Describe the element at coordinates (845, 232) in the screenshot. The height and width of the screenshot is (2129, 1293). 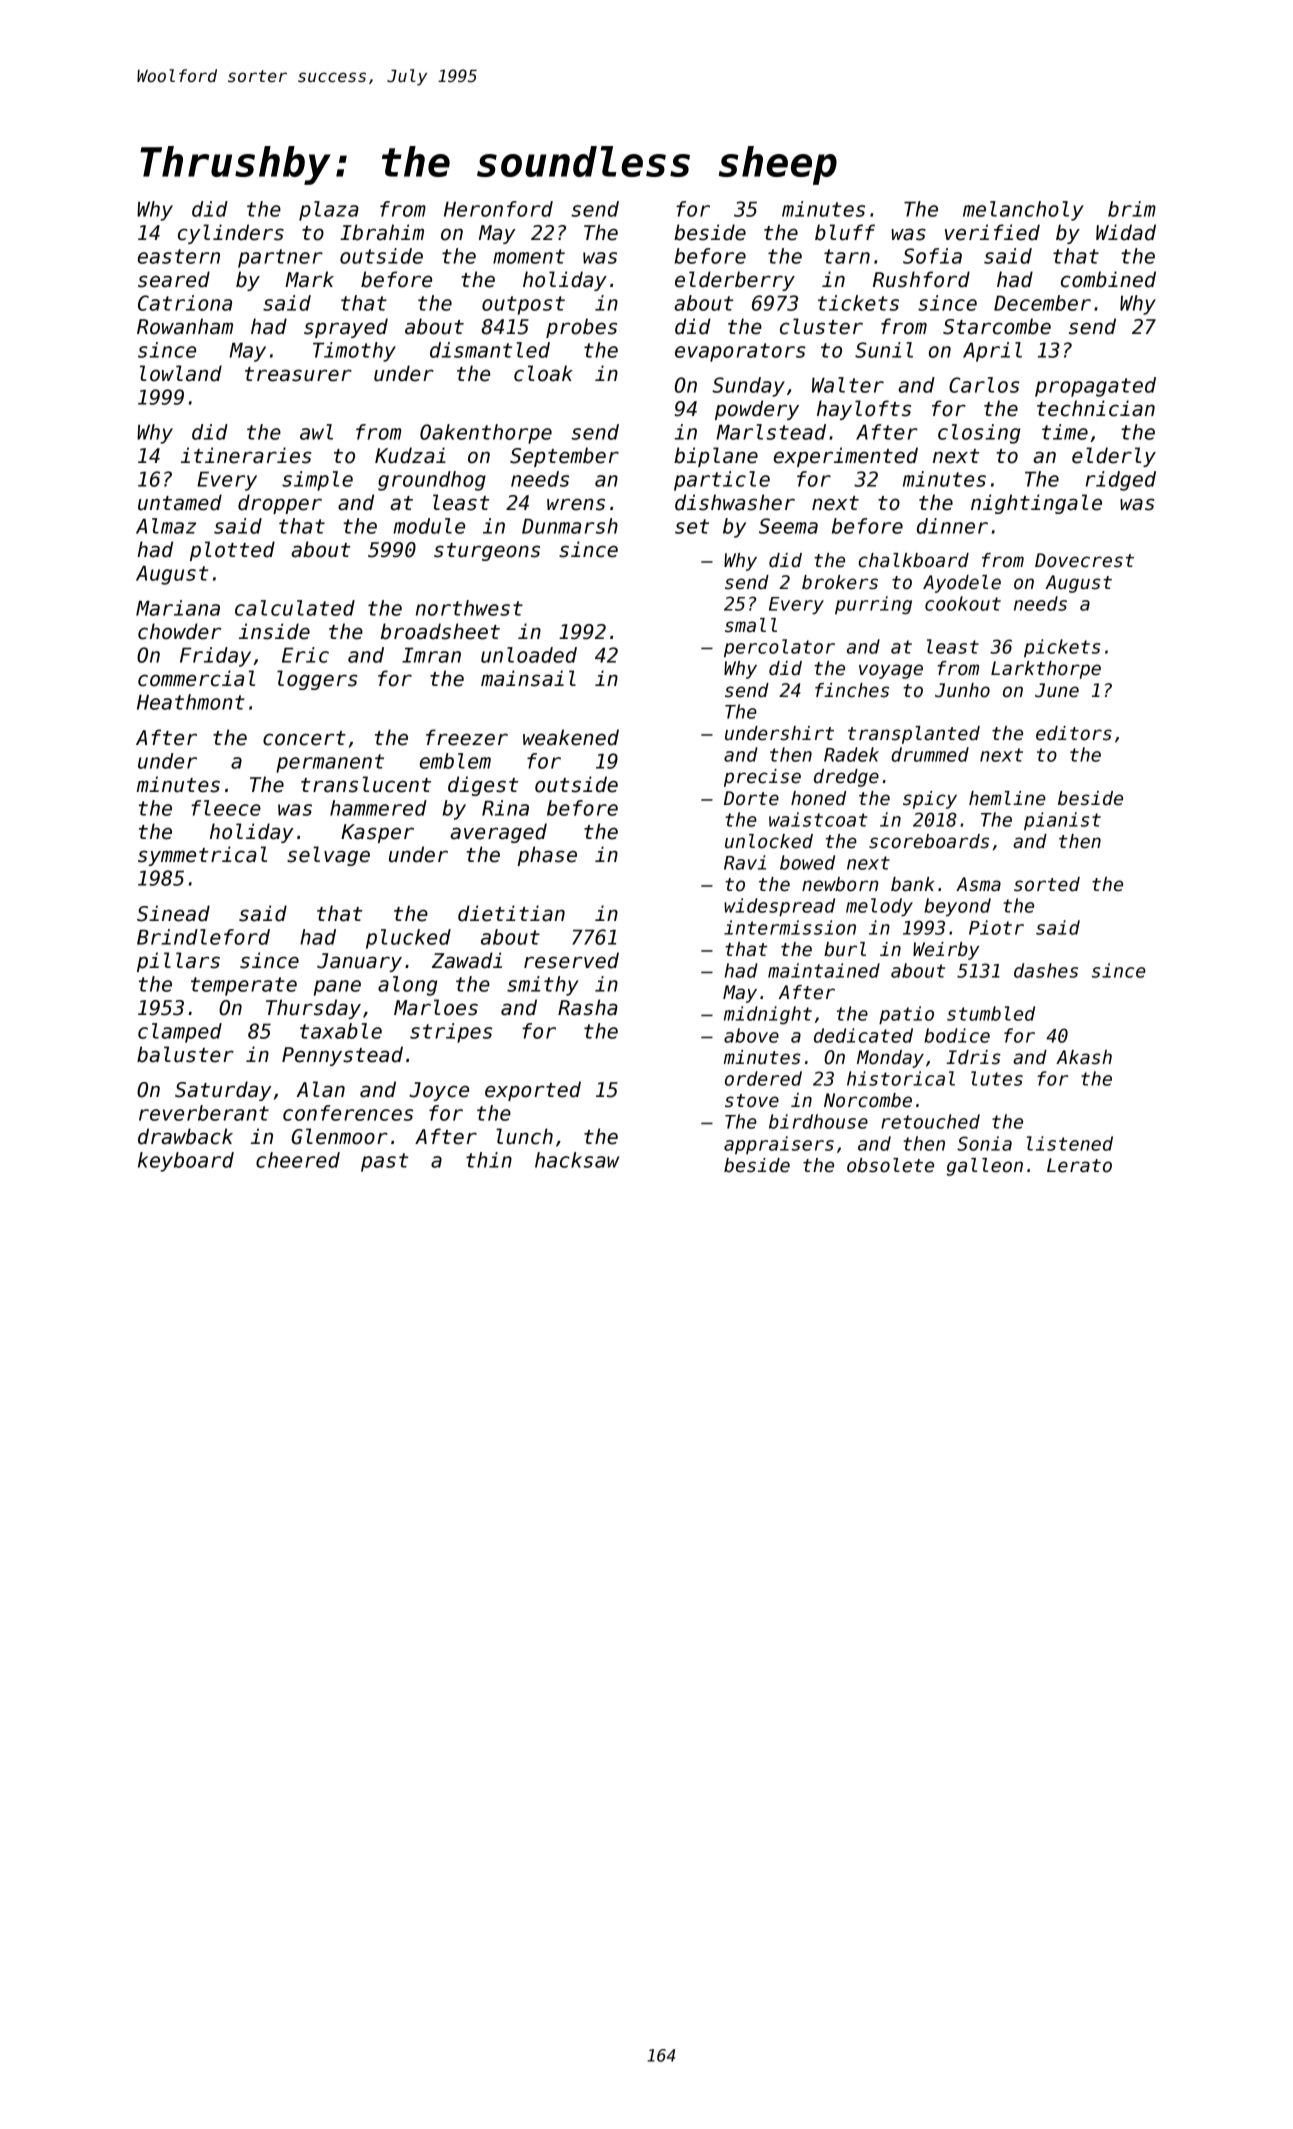
I see `bluff` at that location.
